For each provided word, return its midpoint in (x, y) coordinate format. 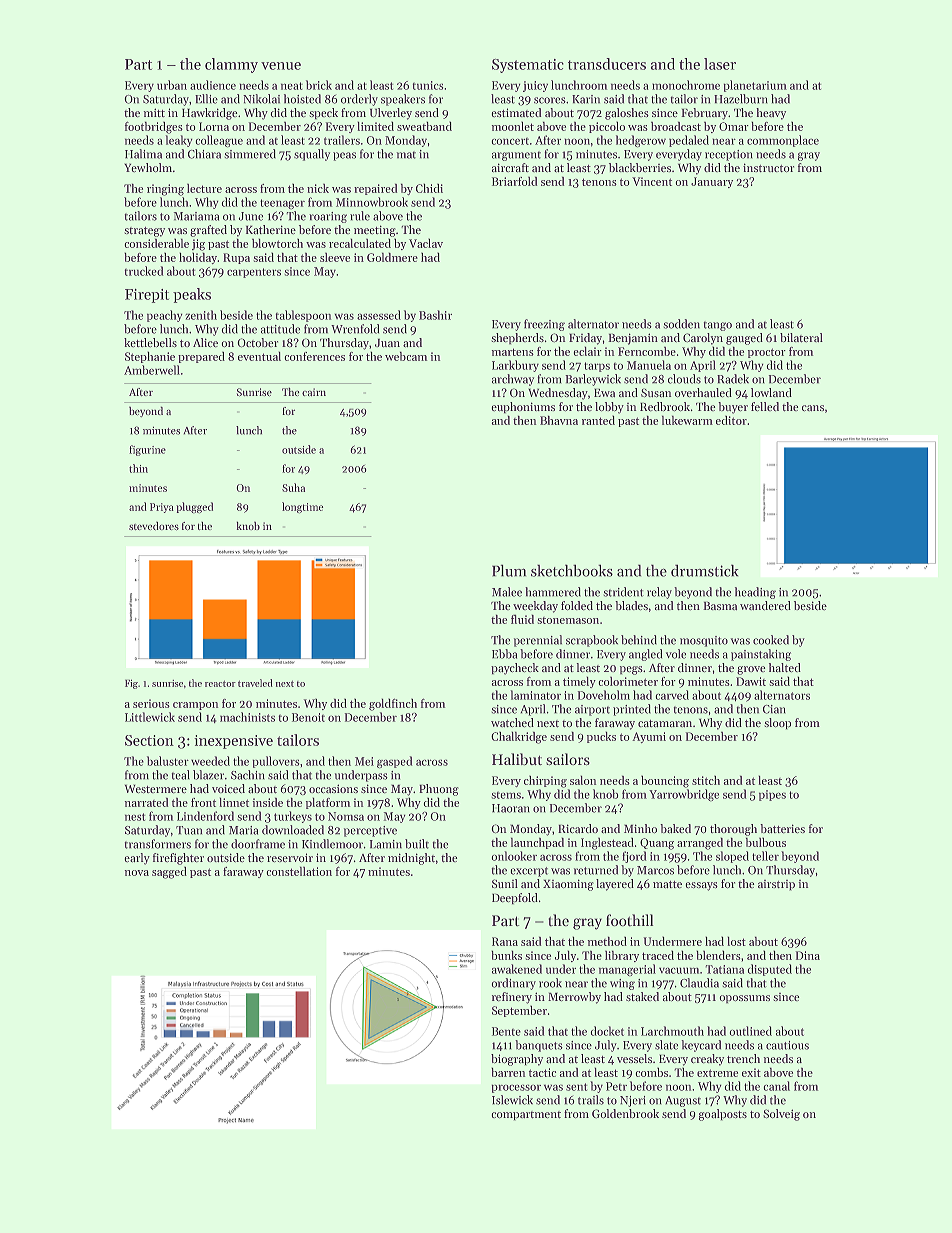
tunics (428, 85)
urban (172, 85)
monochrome (686, 85)
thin (138, 468)
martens (512, 352)
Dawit (751, 681)
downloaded (293, 830)
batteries (782, 829)
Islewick (512, 1100)
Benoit (308, 717)
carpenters (254, 273)
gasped (395, 762)
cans (813, 408)
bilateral (801, 338)
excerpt (529, 872)
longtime (303, 508)
